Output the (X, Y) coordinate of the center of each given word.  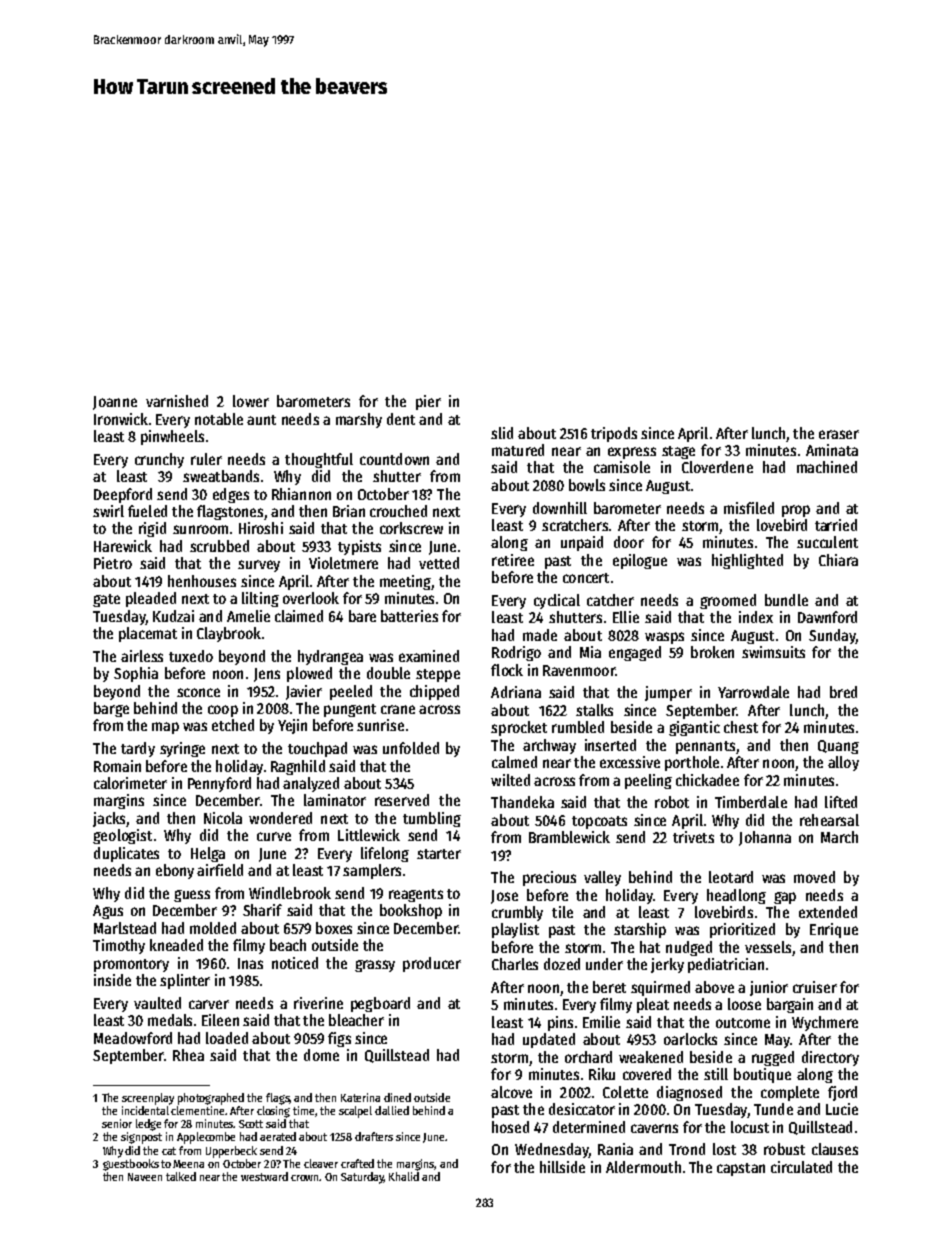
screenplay (148, 1099)
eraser (839, 434)
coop (223, 711)
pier (428, 402)
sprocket (519, 728)
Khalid (404, 1176)
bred (843, 692)
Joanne (115, 403)
